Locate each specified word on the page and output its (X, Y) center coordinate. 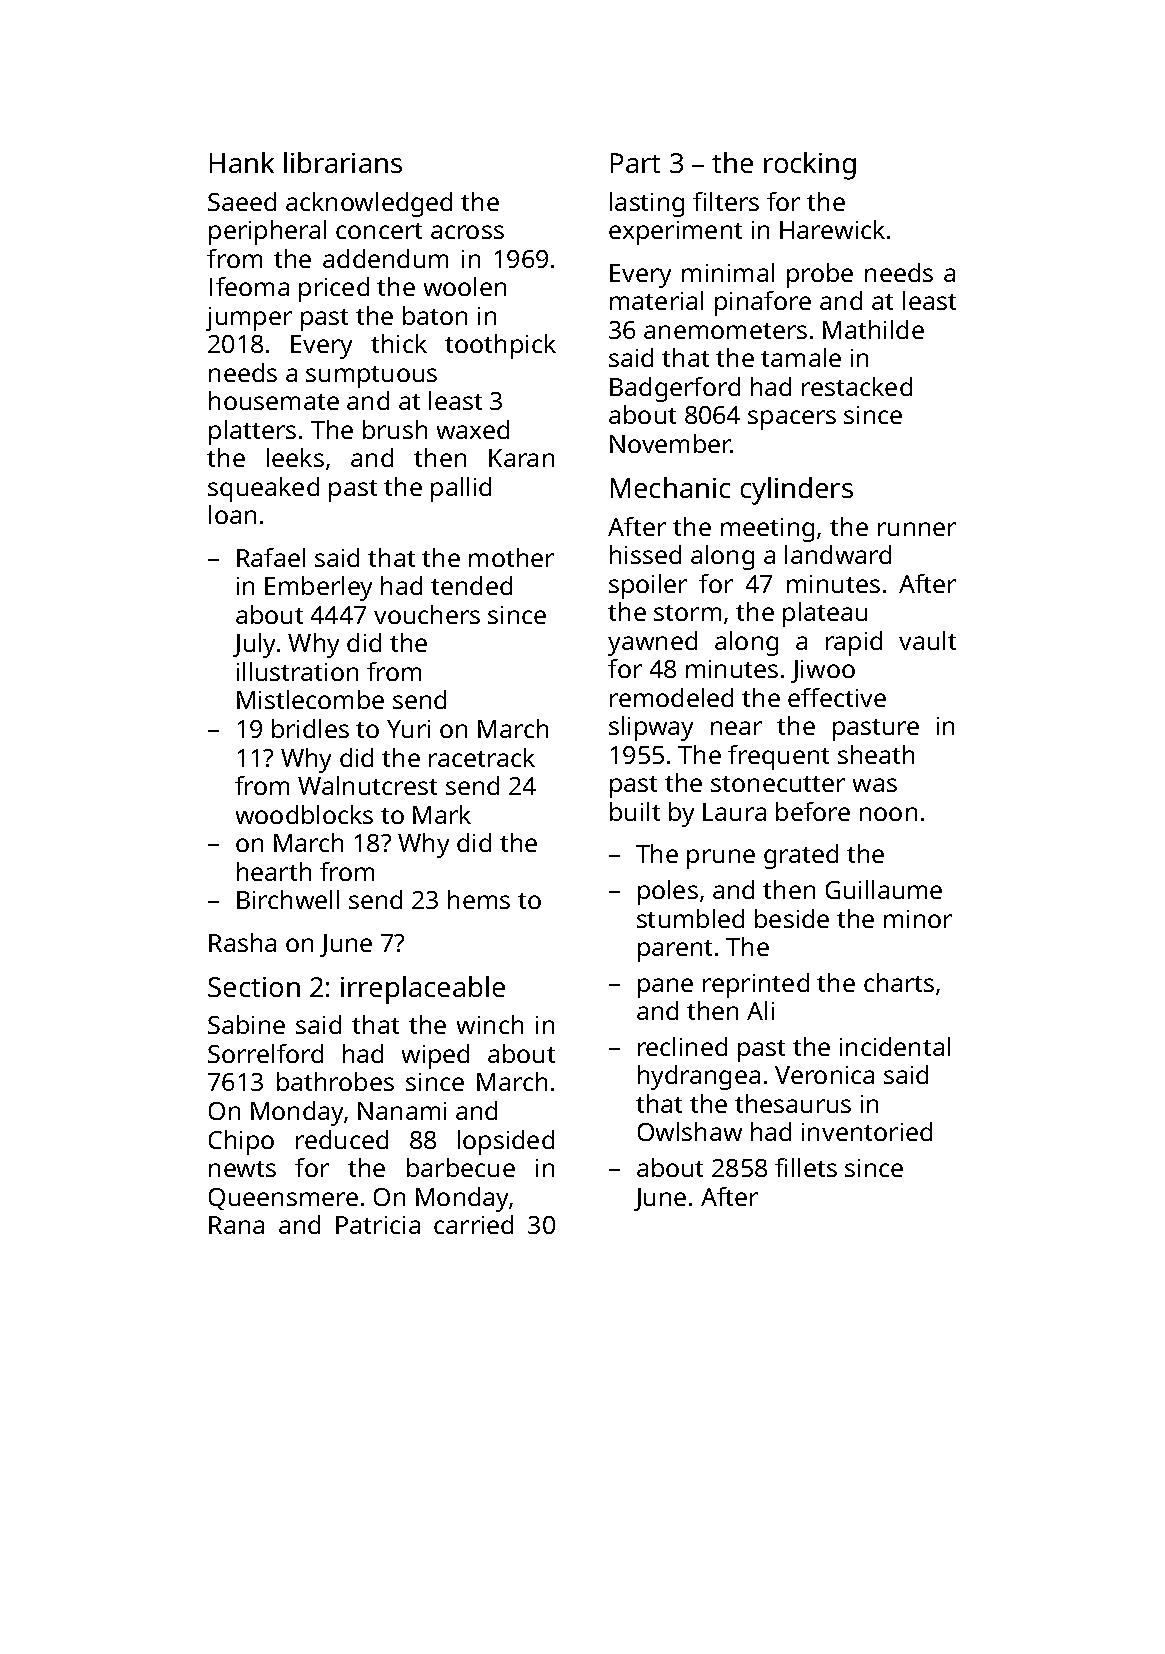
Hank (242, 162)
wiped (435, 1056)
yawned (652, 643)
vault (927, 640)
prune (721, 859)
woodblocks (304, 814)
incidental (895, 1046)
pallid (461, 489)
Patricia (378, 1225)
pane (665, 988)
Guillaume (884, 889)
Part (635, 163)
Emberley (318, 588)
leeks (295, 457)
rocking (810, 166)
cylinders (797, 491)
